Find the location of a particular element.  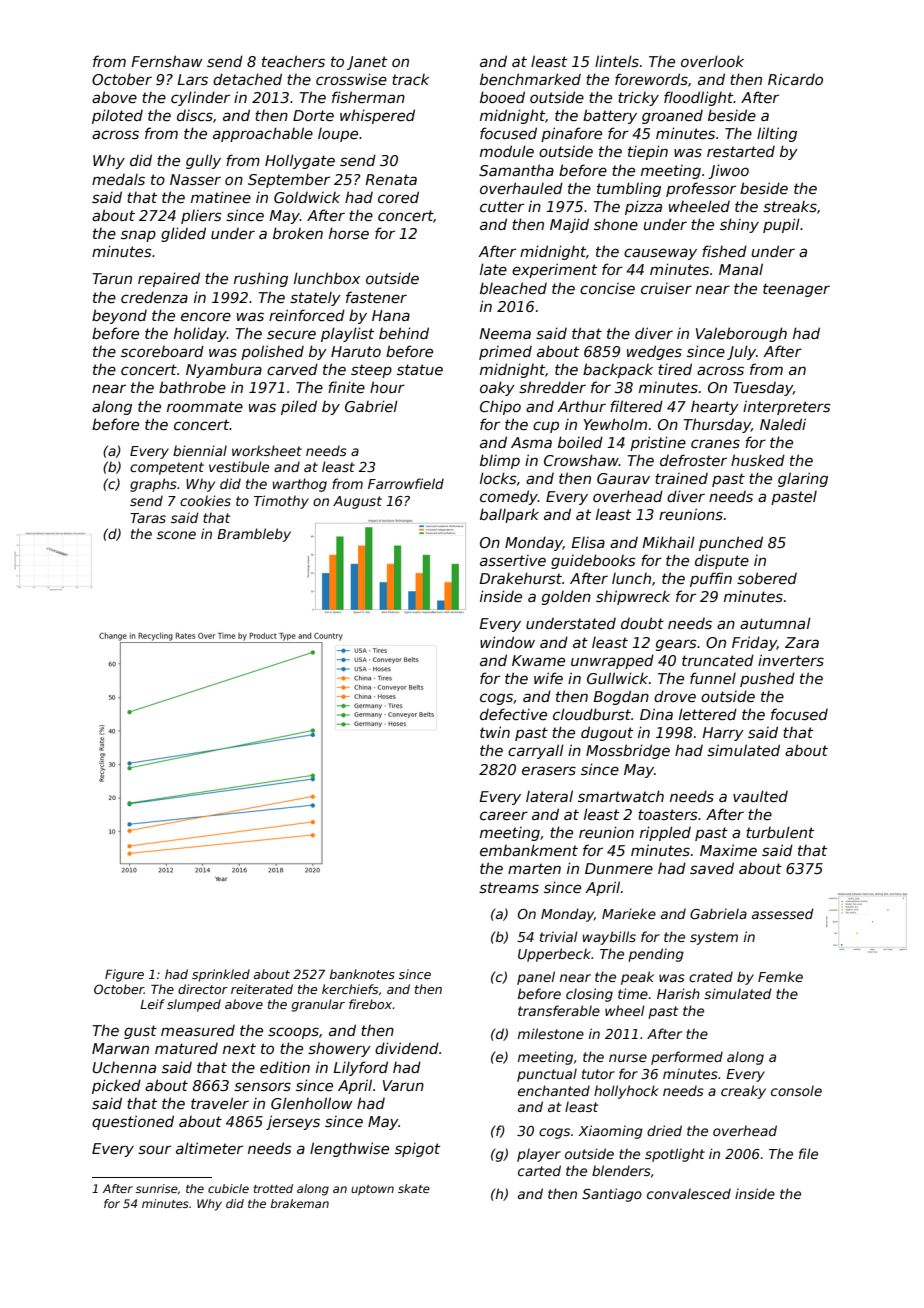

sour is located at coordinates (154, 1149).
